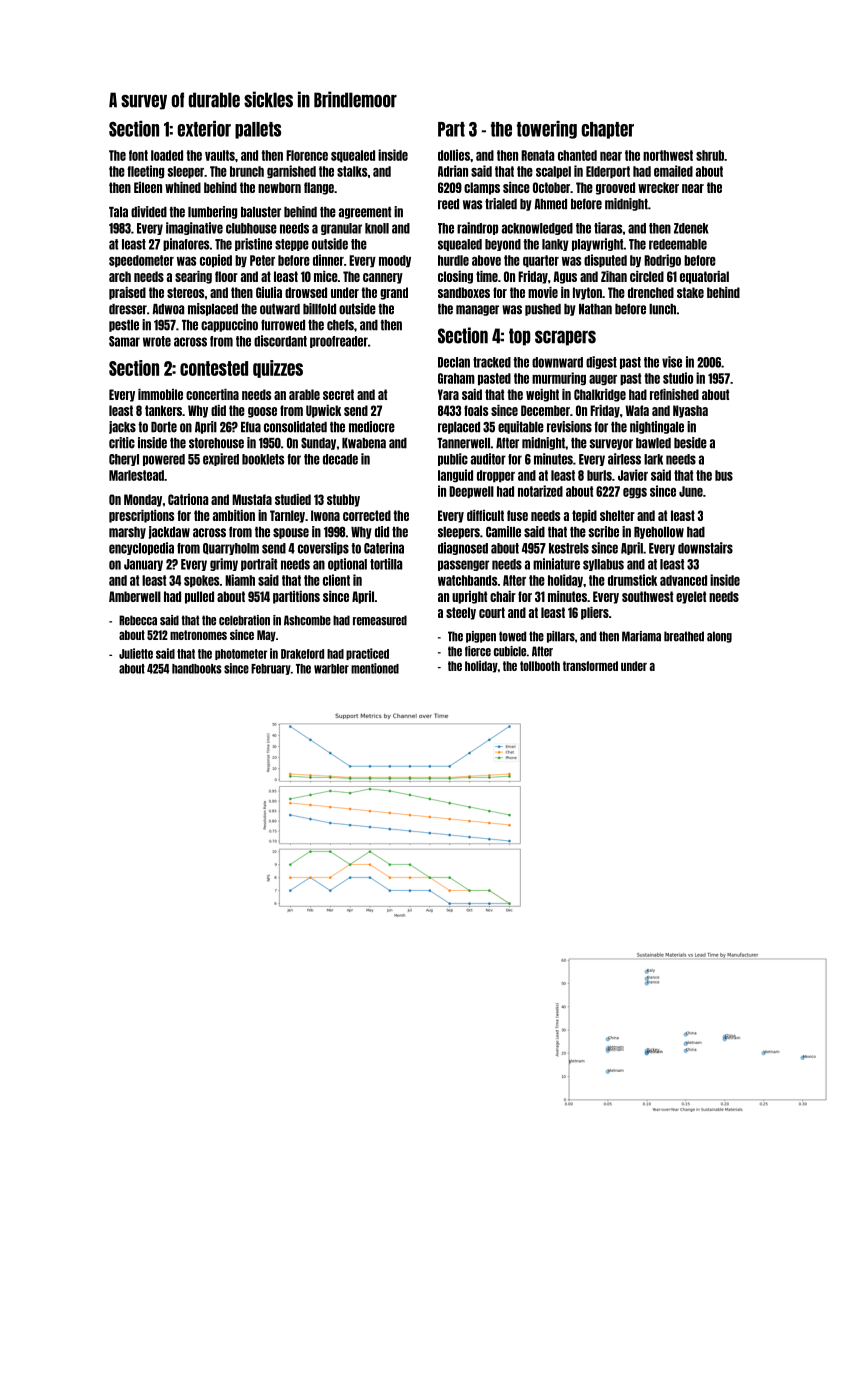 Image resolution: width=849 pixels, height=1400 pixels. What do you see at coordinates (157, 341) in the image?
I see `wrote` at bounding box center [157, 341].
